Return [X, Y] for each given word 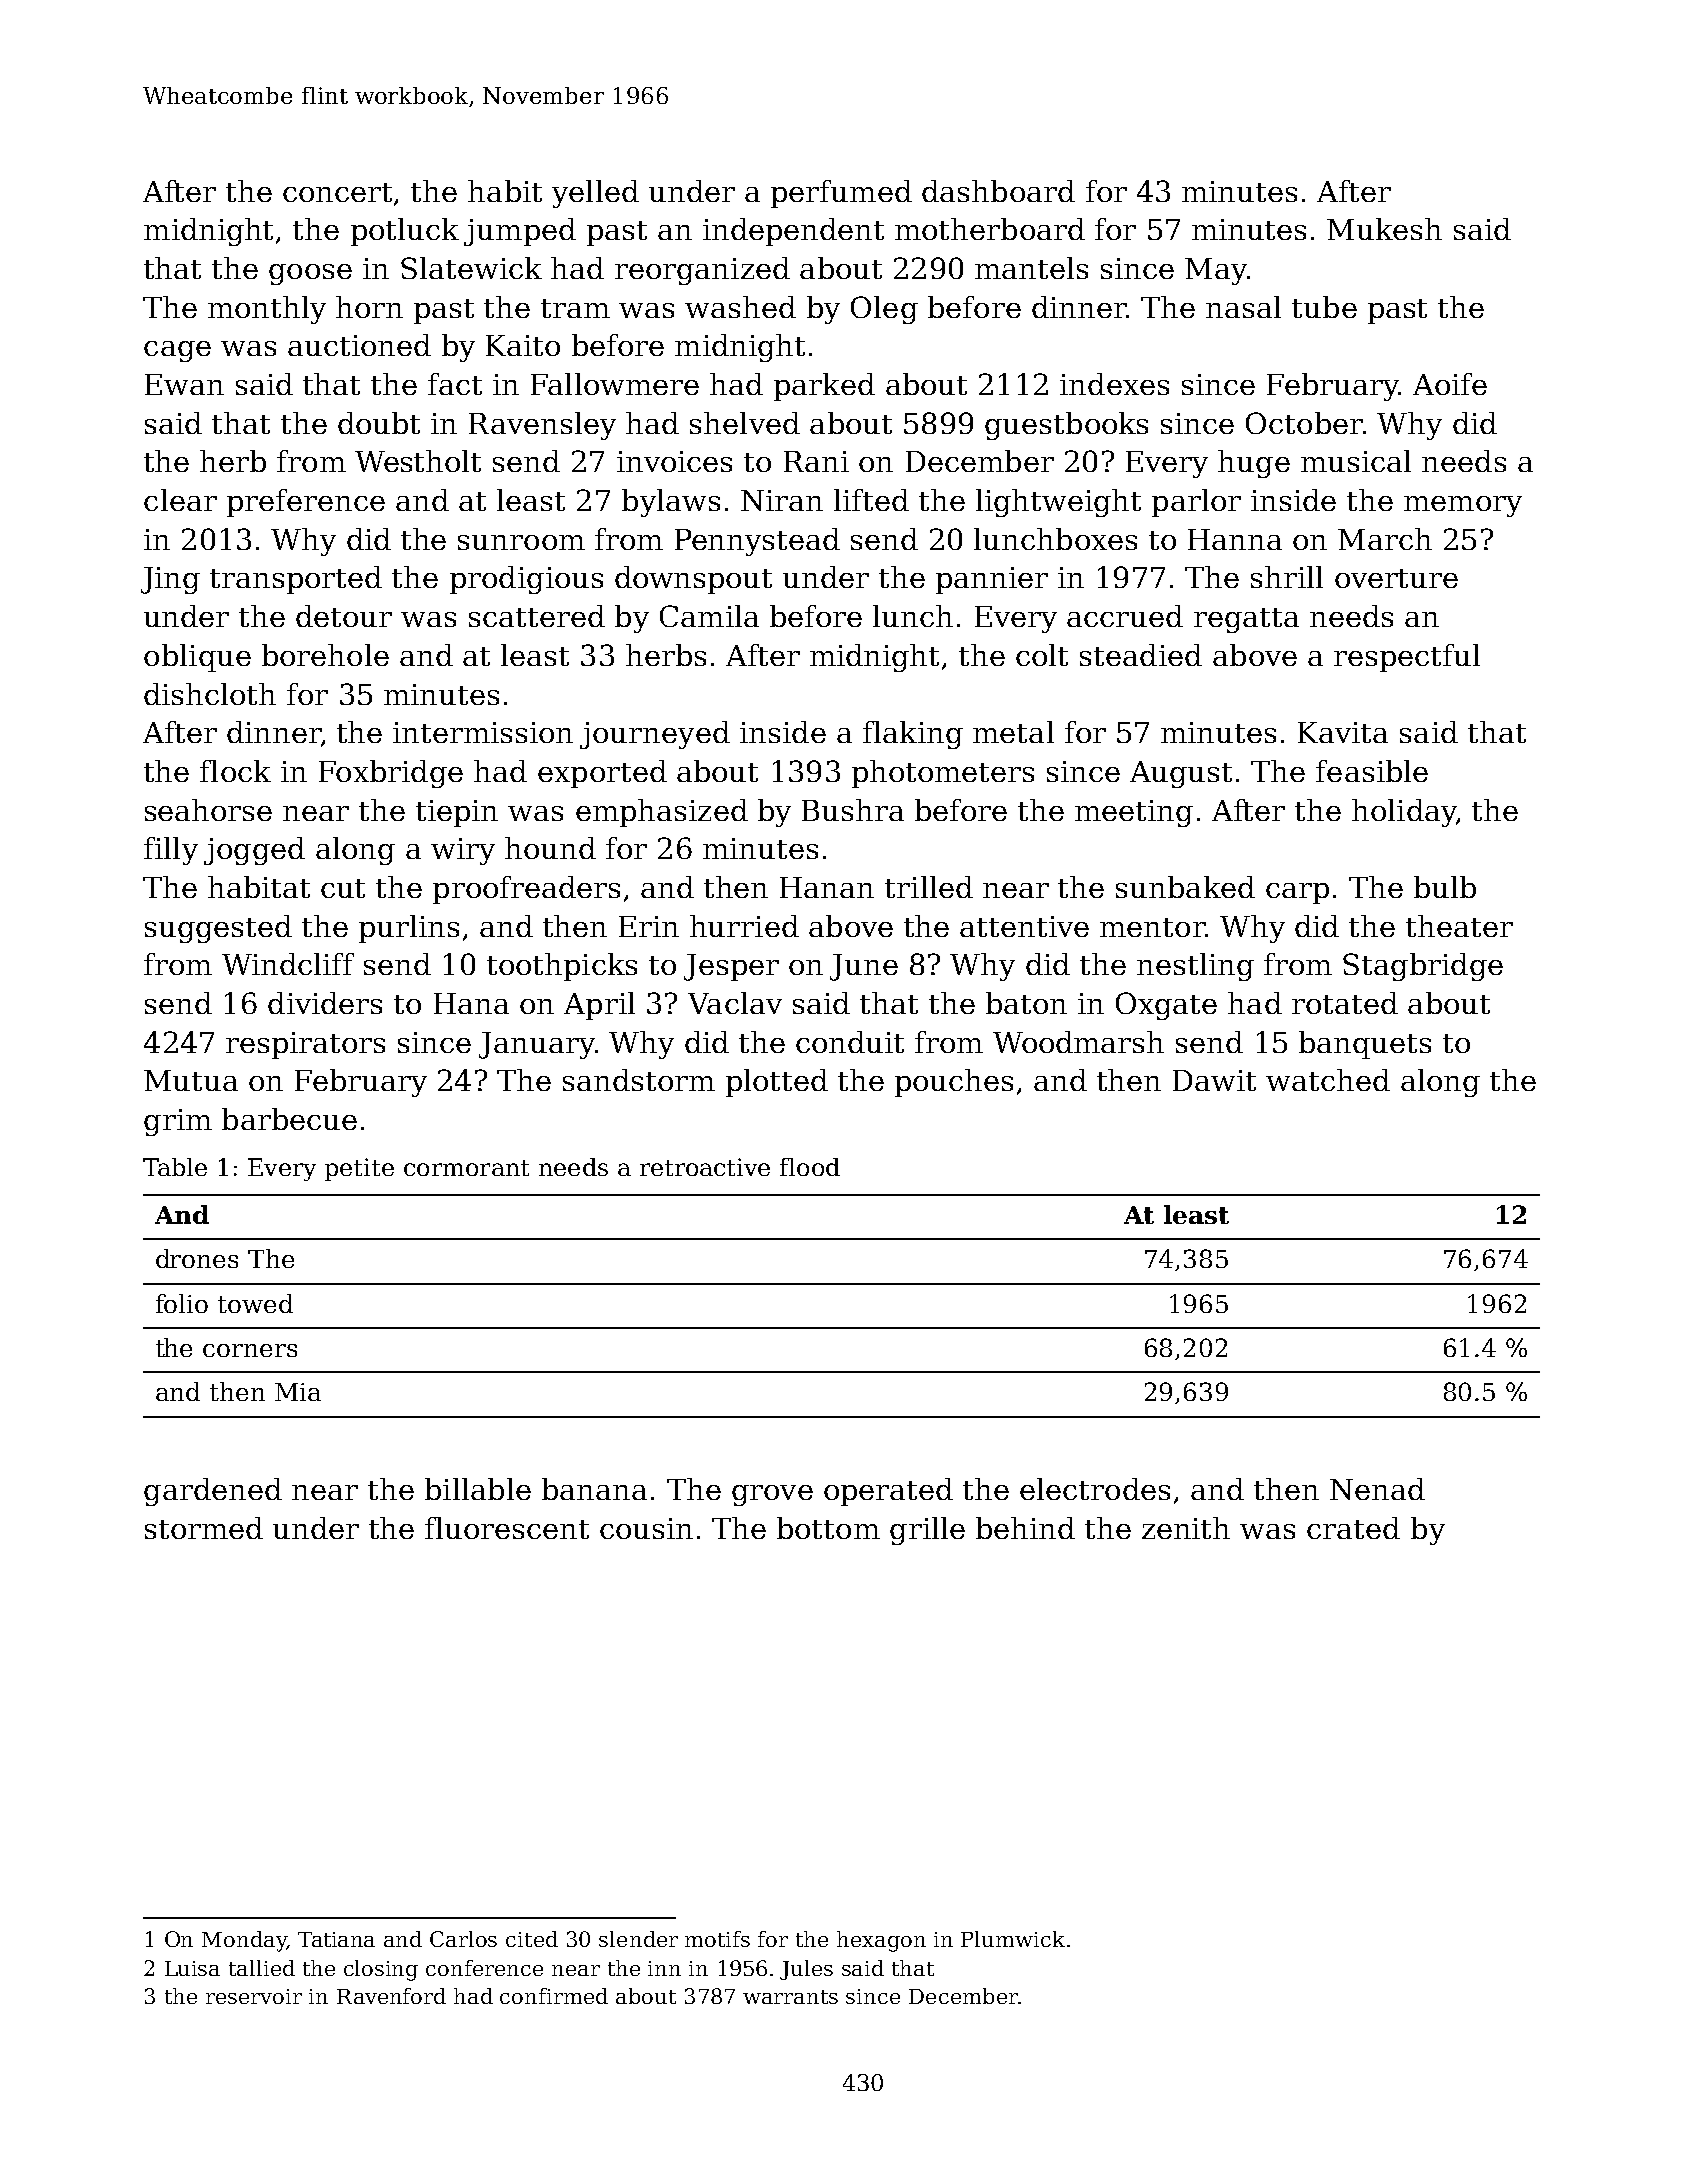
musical [1356, 461]
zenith [1186, 1528]
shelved [745, 423]
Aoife [1450, 384]
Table [175, 1167]
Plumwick [1013, 1939]
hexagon [881, 1941]
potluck [405, 232]
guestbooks [1066, 426]
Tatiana [336, 1939]
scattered [537, 616]
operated [888, 1492]
